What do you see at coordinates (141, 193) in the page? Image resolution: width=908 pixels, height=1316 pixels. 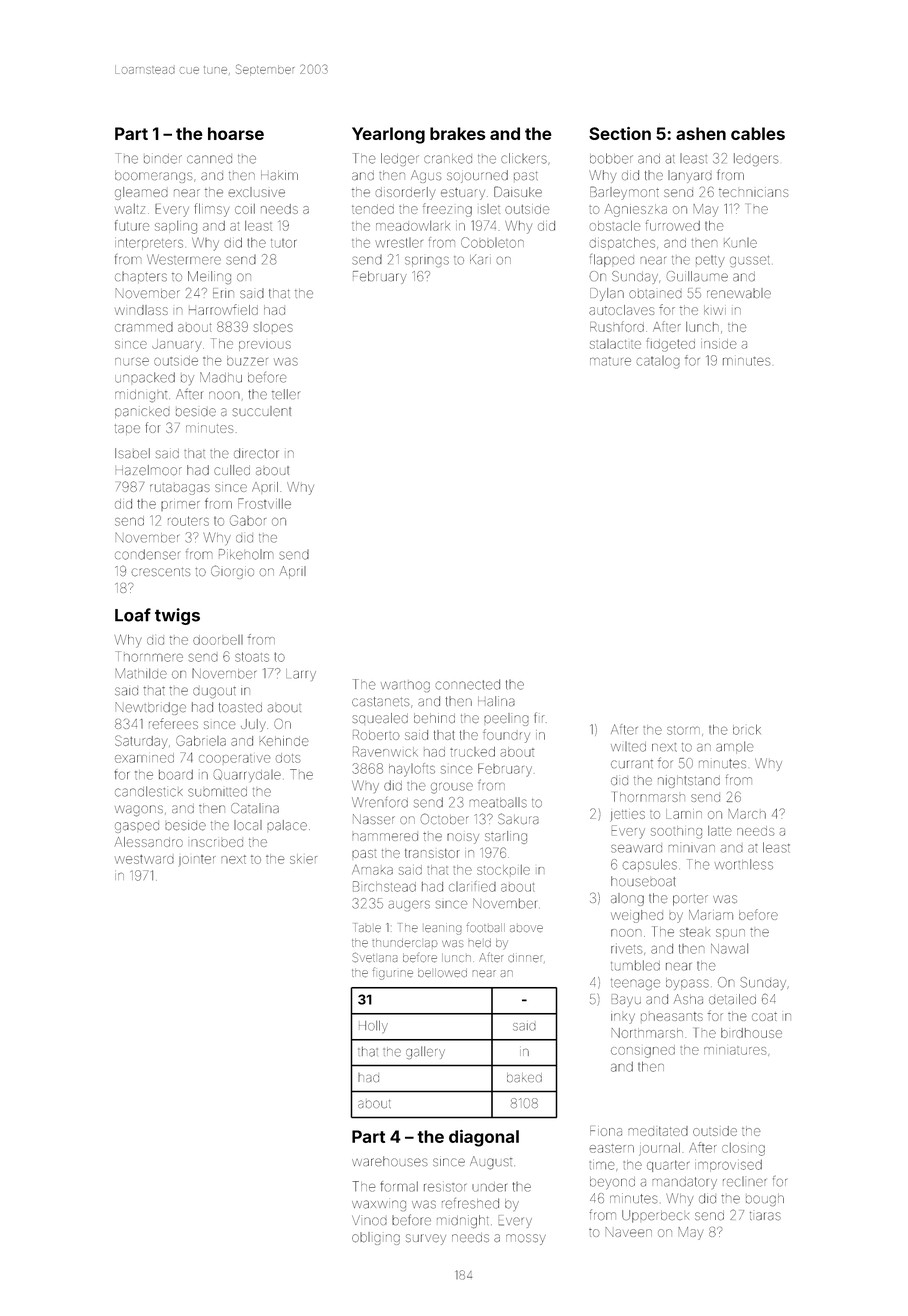 I see `gleamed` at bounding box center [141, 193].
